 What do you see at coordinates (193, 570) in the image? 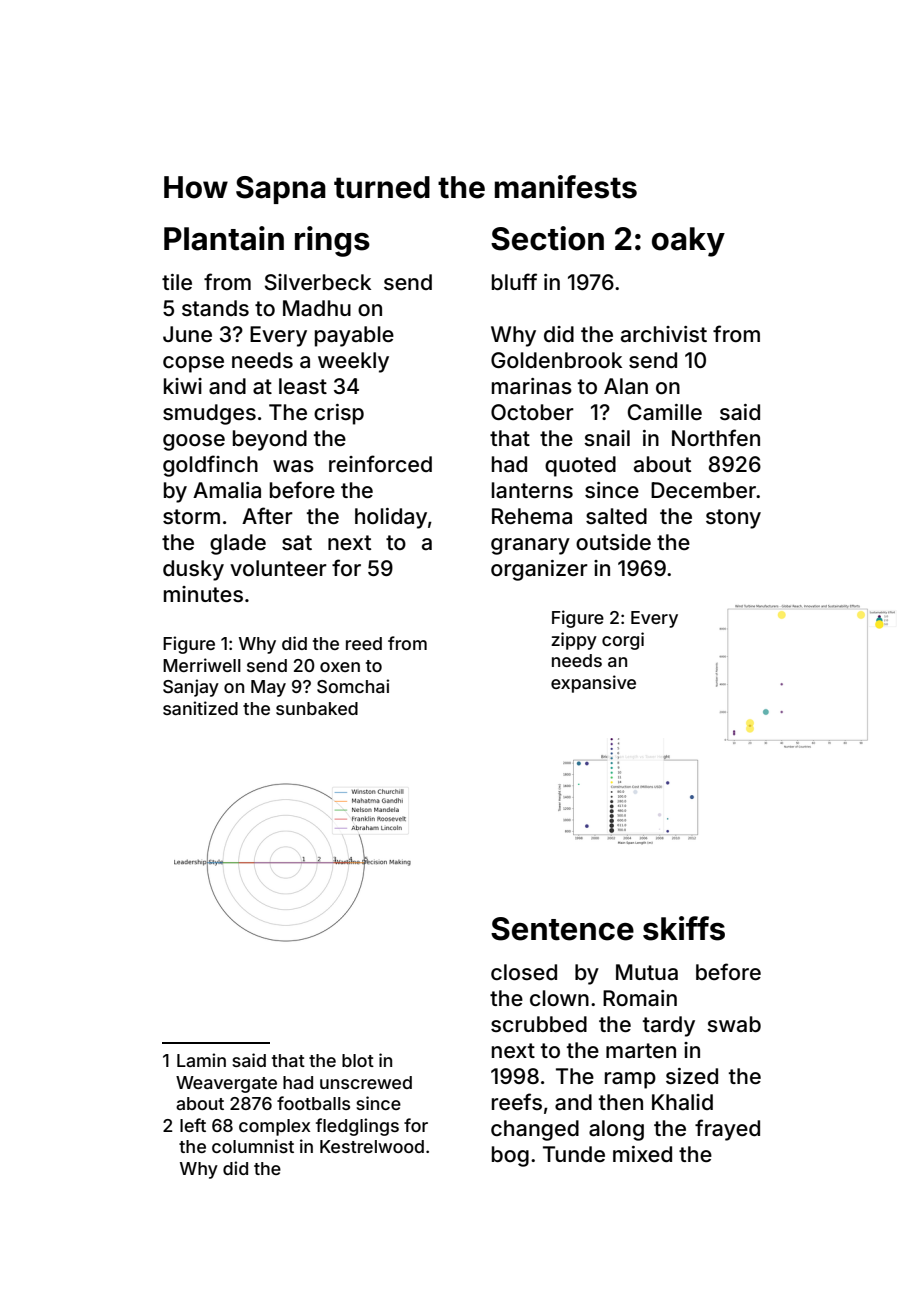
I see `dusky` at bounding box center [193, 570].
